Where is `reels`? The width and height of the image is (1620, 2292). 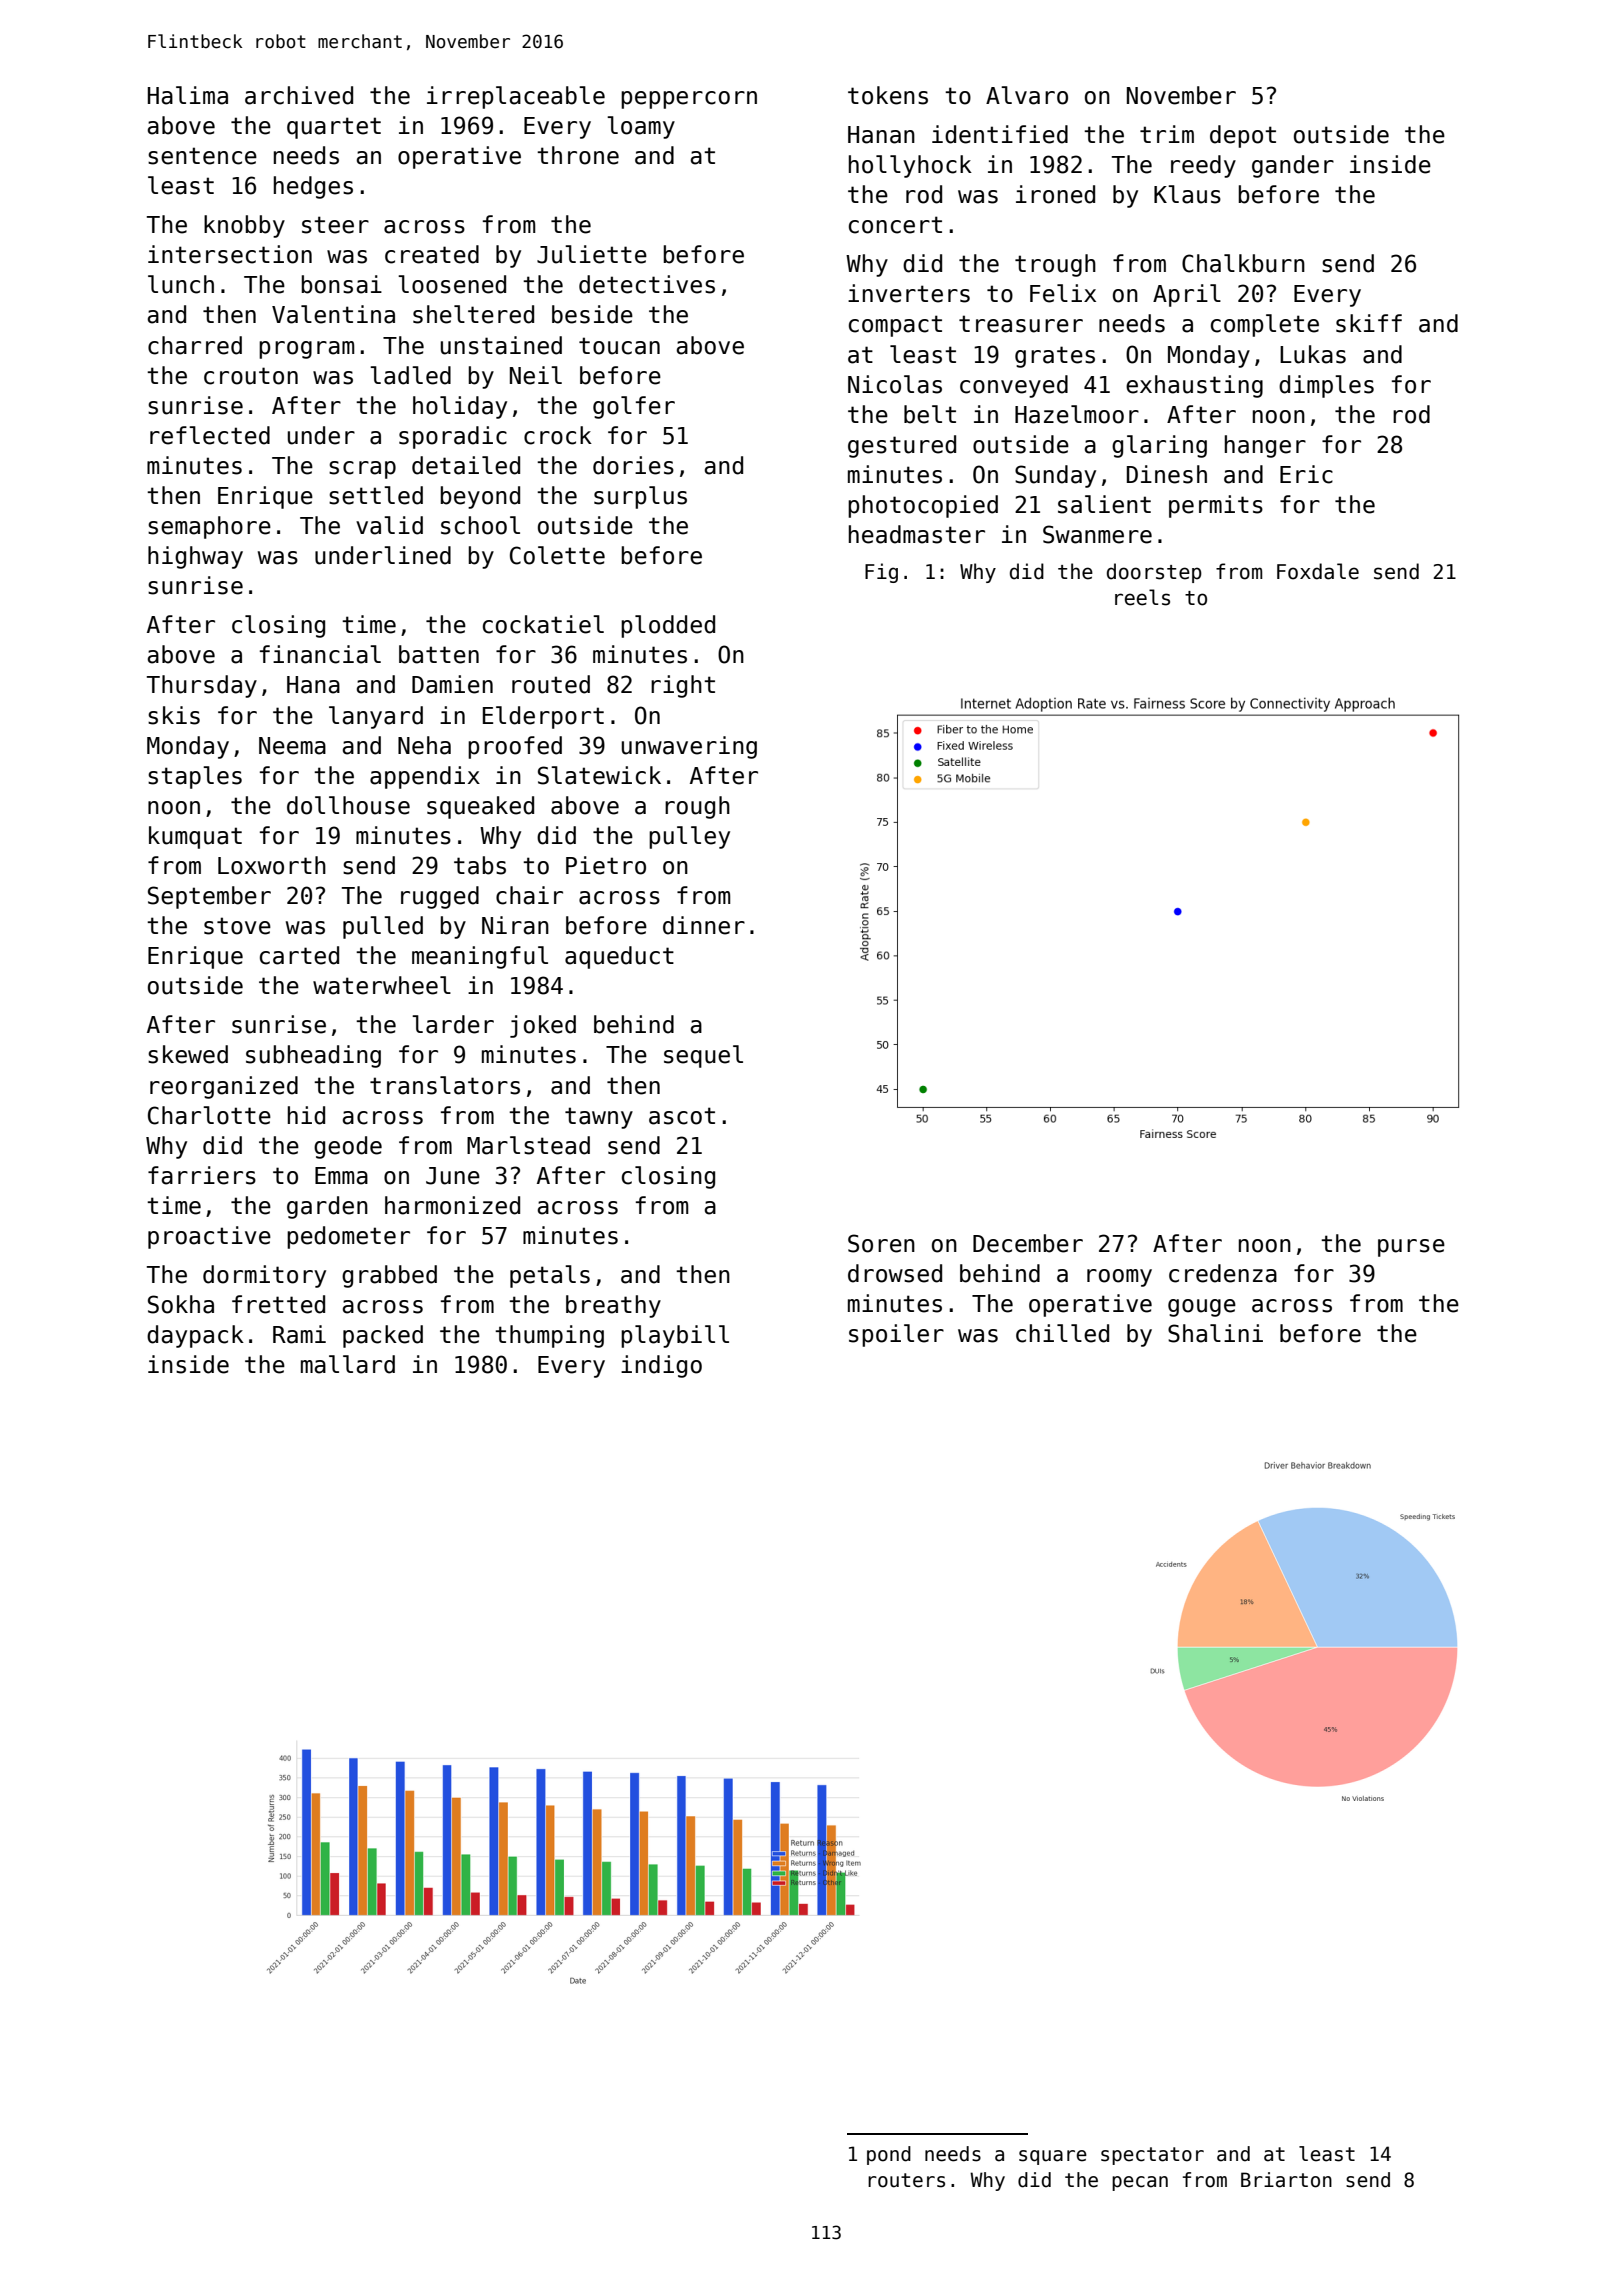 reels is located at coordinates (1142, 597).
